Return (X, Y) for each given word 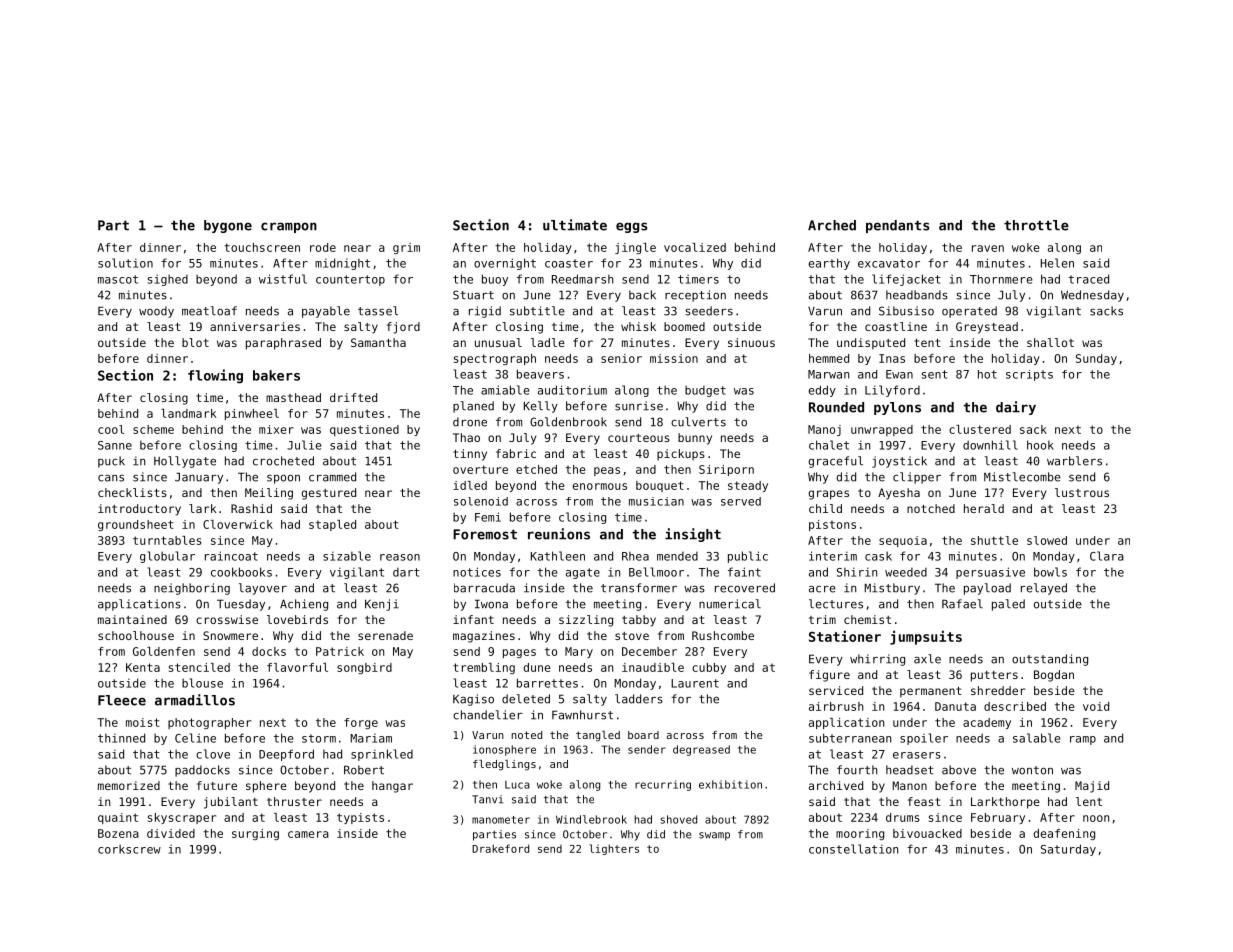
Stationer (845, 636)
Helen (1057, 263)
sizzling (586, 621)
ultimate (575, 225)
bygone (228, 226)
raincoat (231, 556)
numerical (730, 604)
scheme (153, 429)
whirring (877, 660)
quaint (118, 818)
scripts (1029, 375)
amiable (505, 390)
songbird (364, 668)
